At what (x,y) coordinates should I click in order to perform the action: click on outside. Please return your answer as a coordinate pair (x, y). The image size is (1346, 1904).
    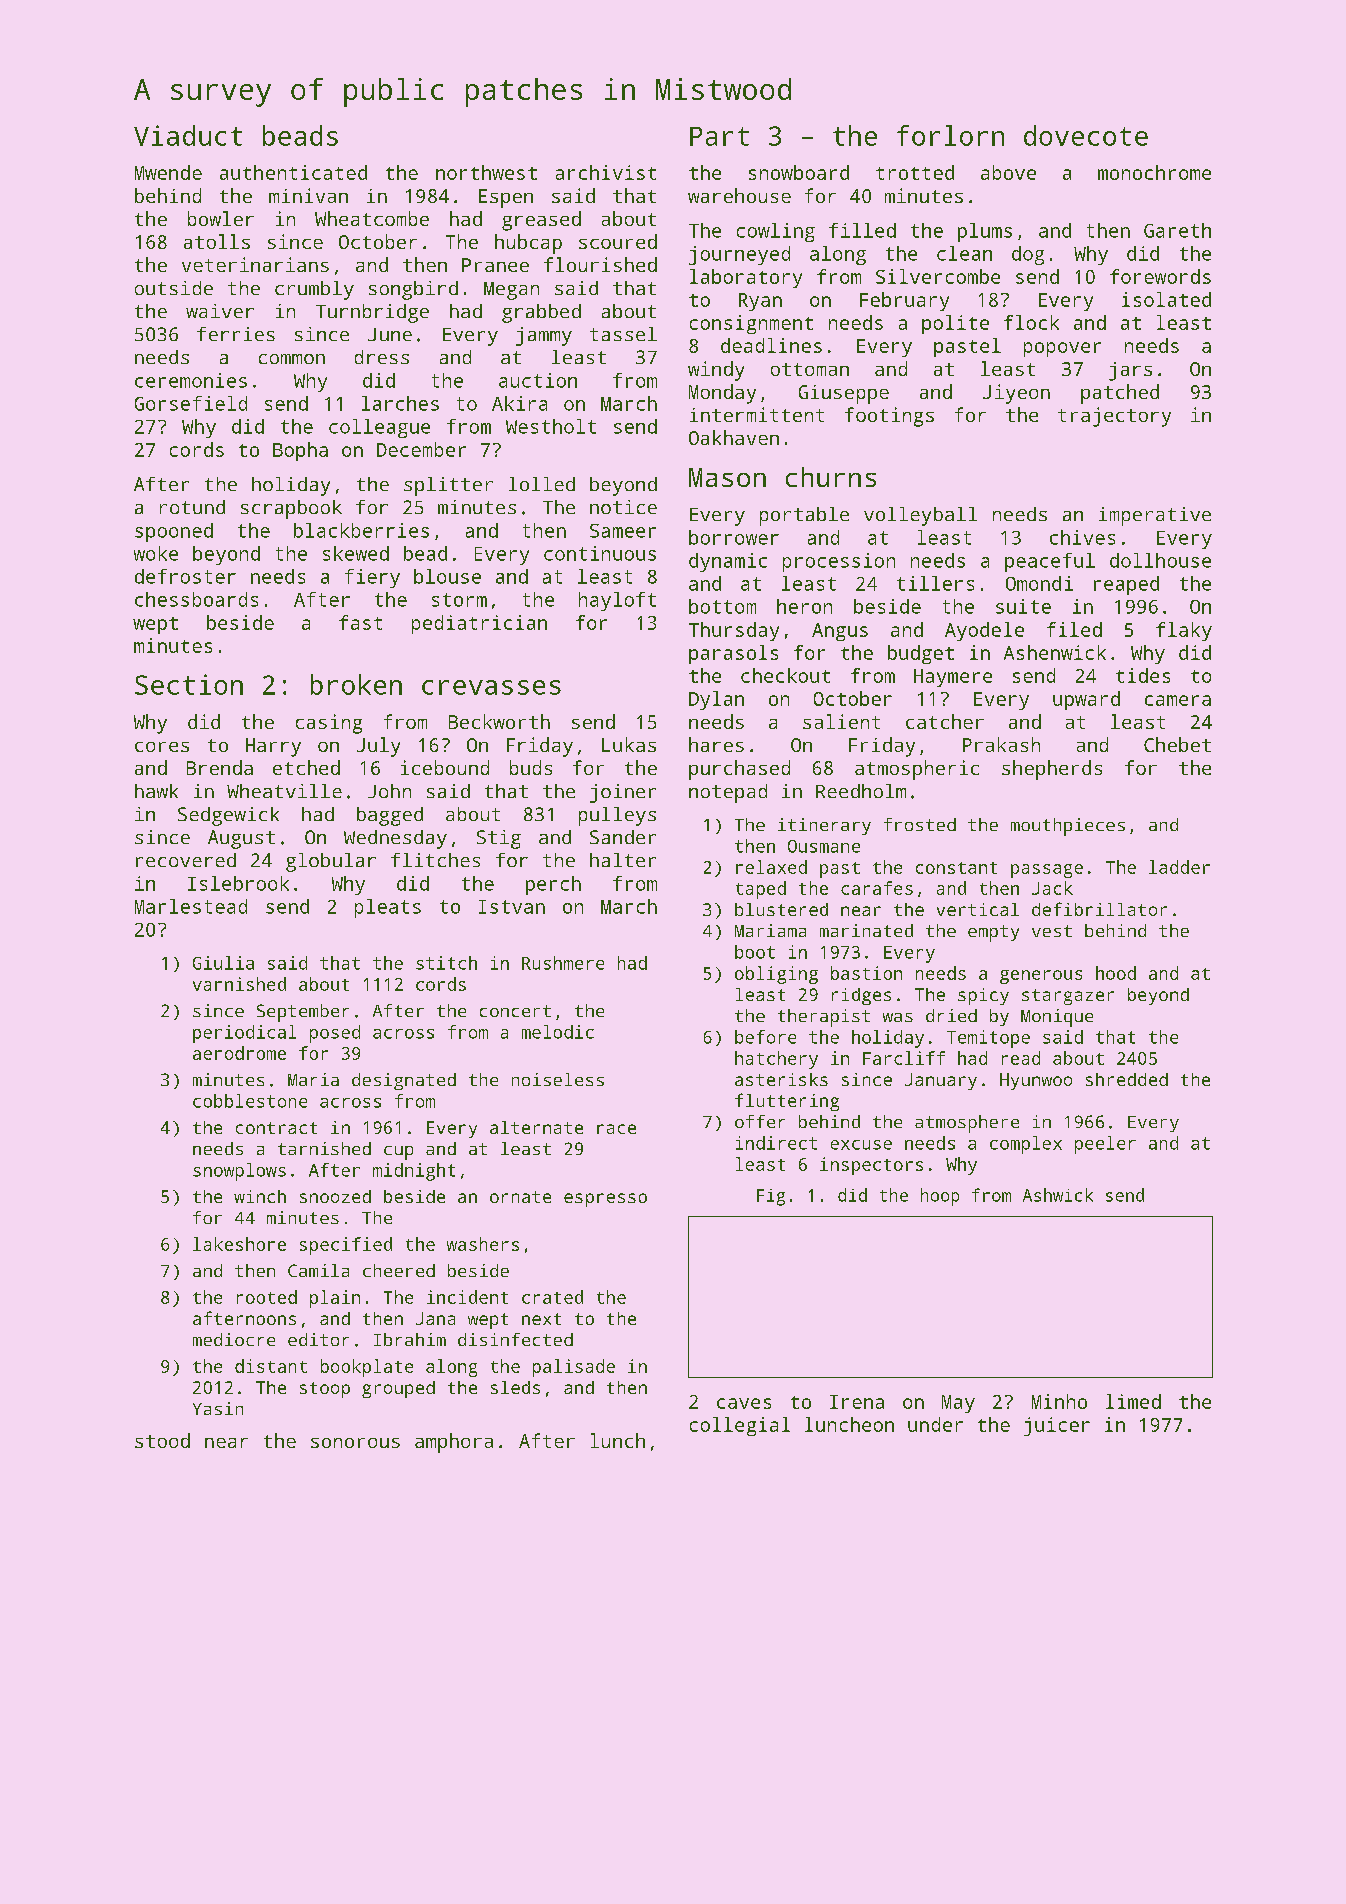
    Looking at the image, I should click on (174, 288).
